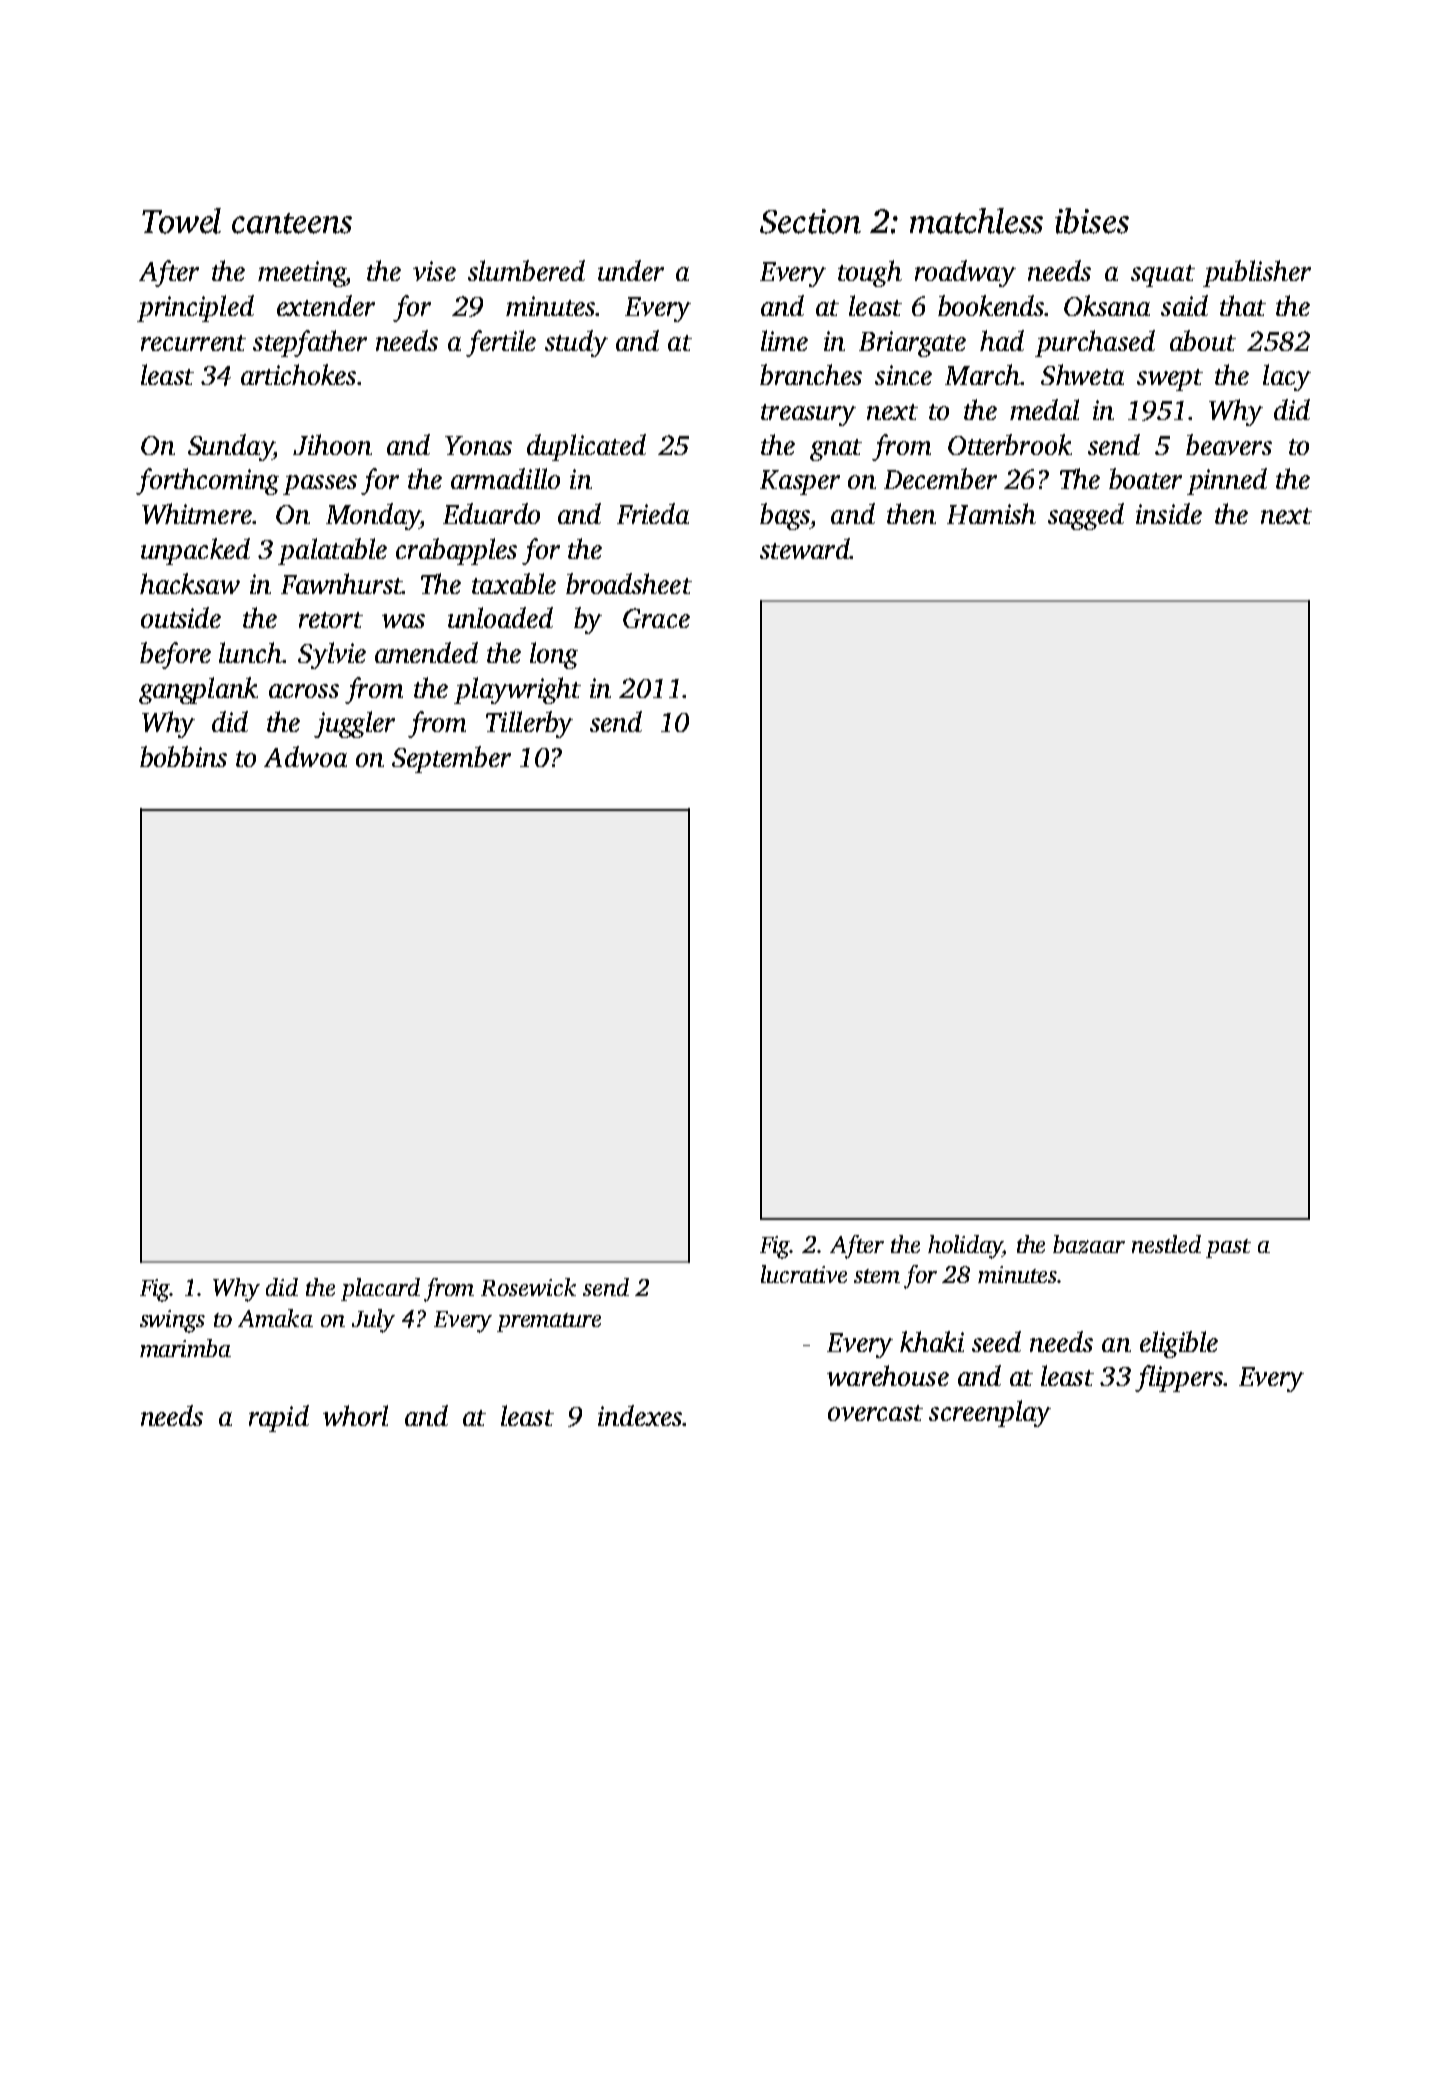 The image size is (1450, 2100). I want to click on canteens, so click(292, 223).
